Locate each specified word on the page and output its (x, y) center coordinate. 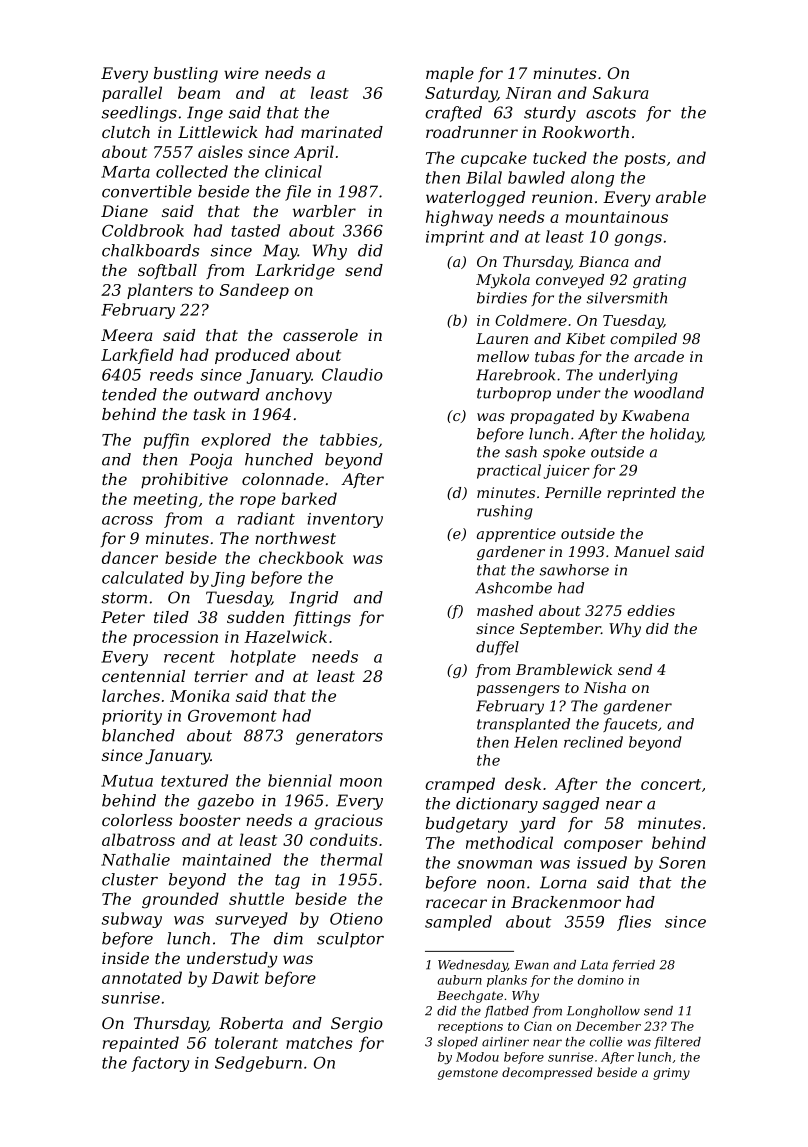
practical (509, 471)
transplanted (523, 725)
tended (129, 394)
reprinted (641, 494)
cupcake (494, 159)
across (127, 520)
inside (125, 958)
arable (681, 197)
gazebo (225, 802)
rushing (505, 512)
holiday (676, 435)
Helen (535, 742)
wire (241, 73)
